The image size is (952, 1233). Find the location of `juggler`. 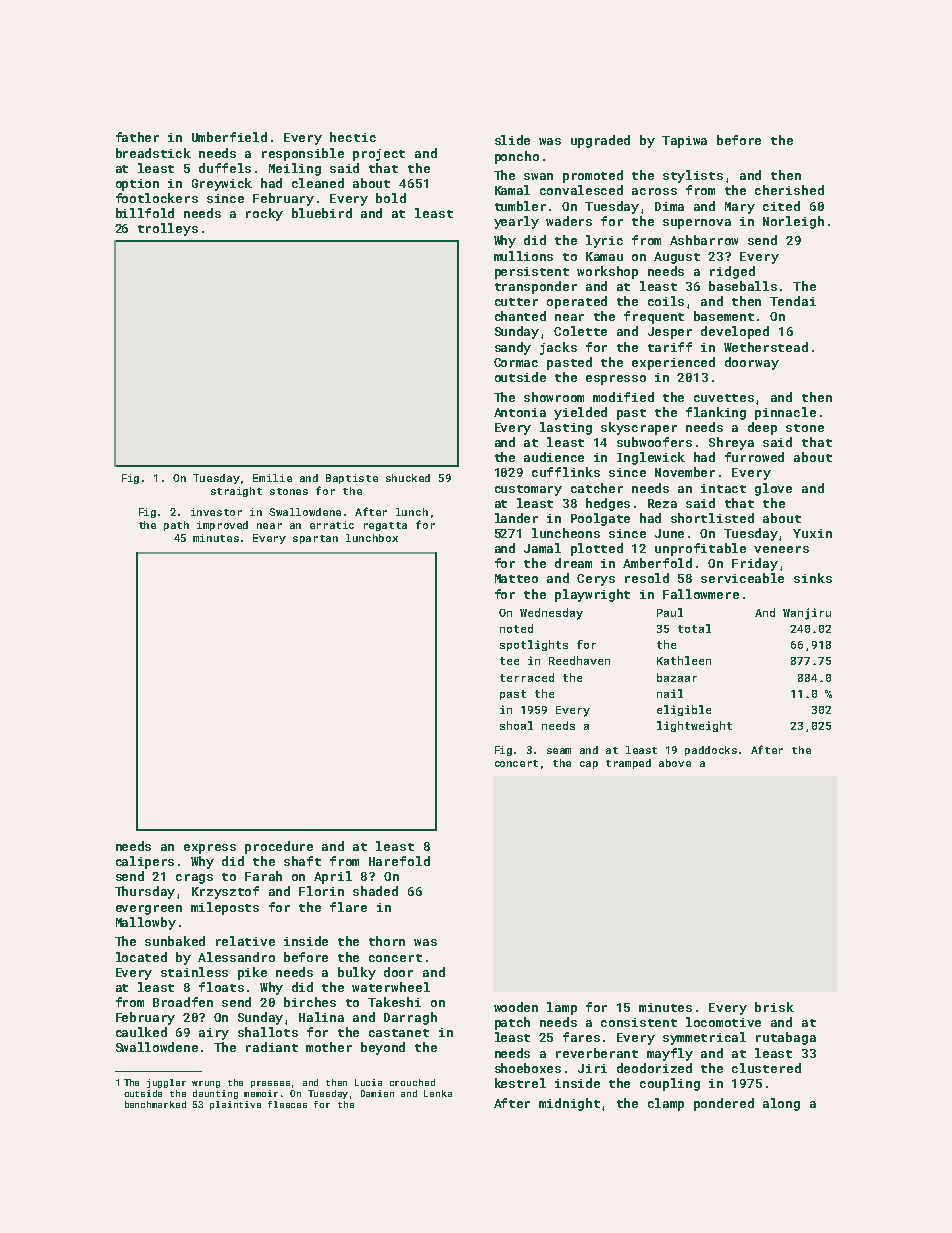

juggler is located at coordinates (166, 1083).
